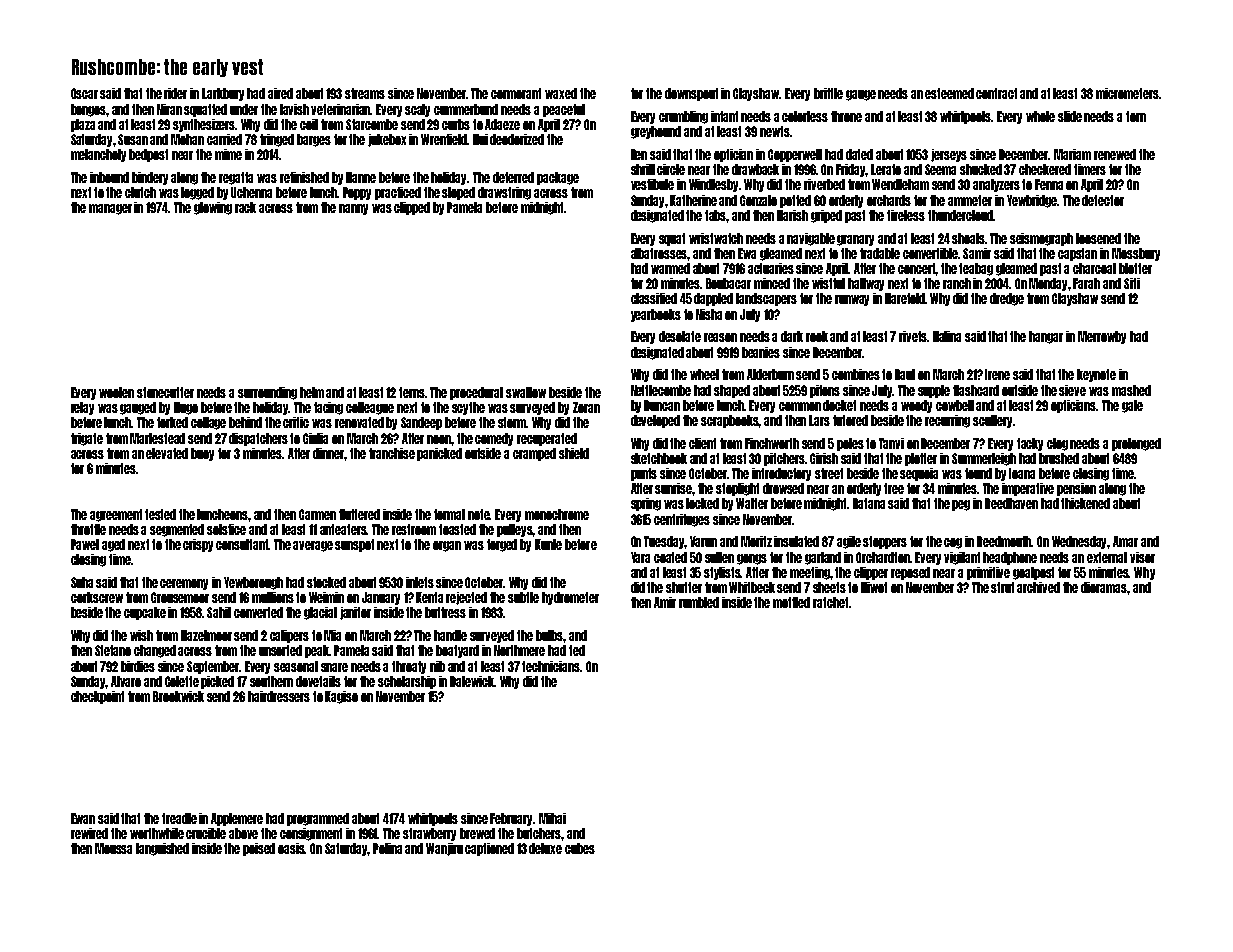 The image size is (1233, 952). What do you see at coordinates (691, 94) in the screenshot?
I see `downspout` at bounding box center [691, 94].
